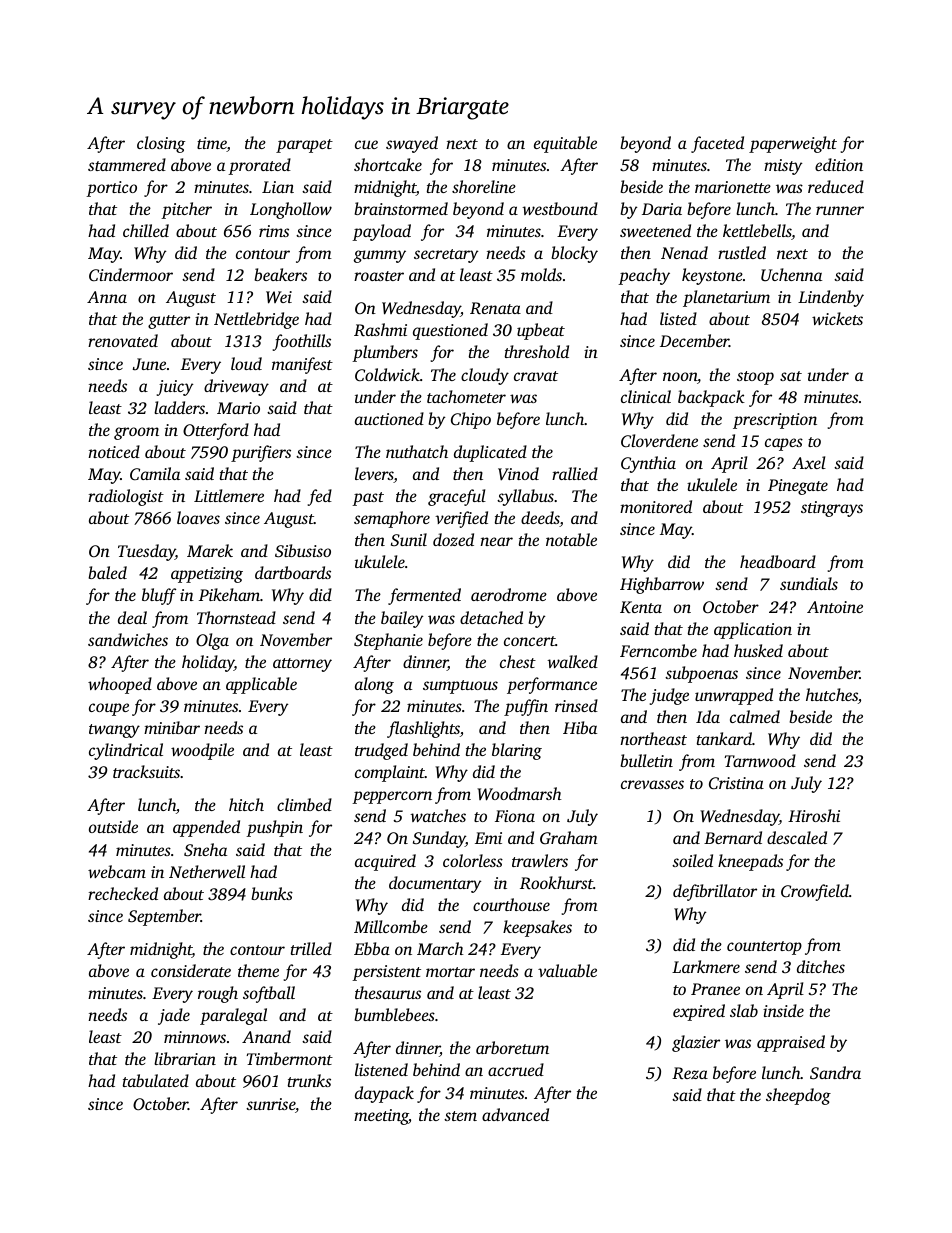 This screenshot has height=1233, width=952. Describe the element at coordinates (440, 948) in the screenshot. I see `March` at that location.
